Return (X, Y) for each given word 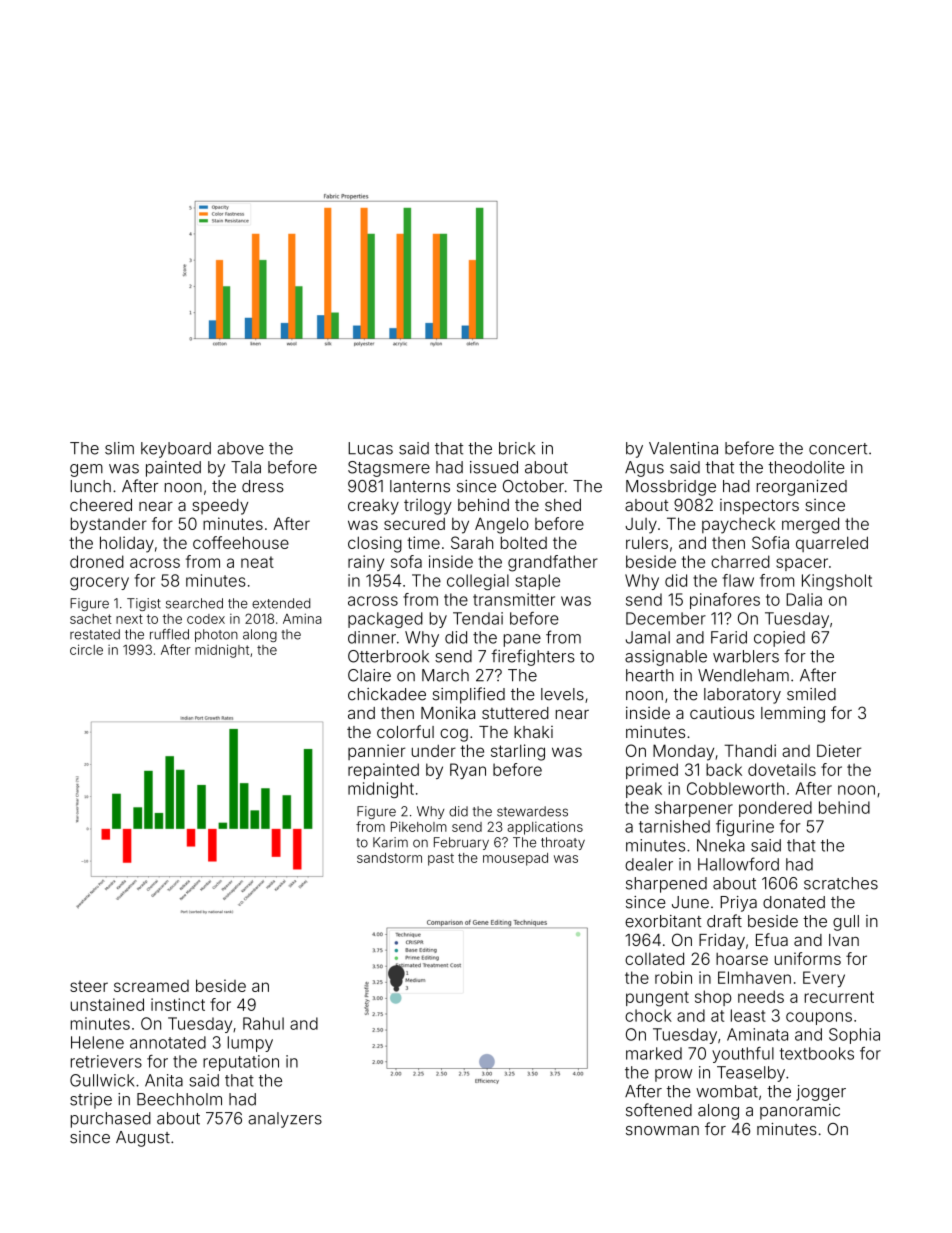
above (240, 448)
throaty (563, 843)
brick (517, 448)
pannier (377, 752)
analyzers (285, 1120)
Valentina (683, 448)
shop (713, 998)
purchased (111, 1120)
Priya (738, 904)
